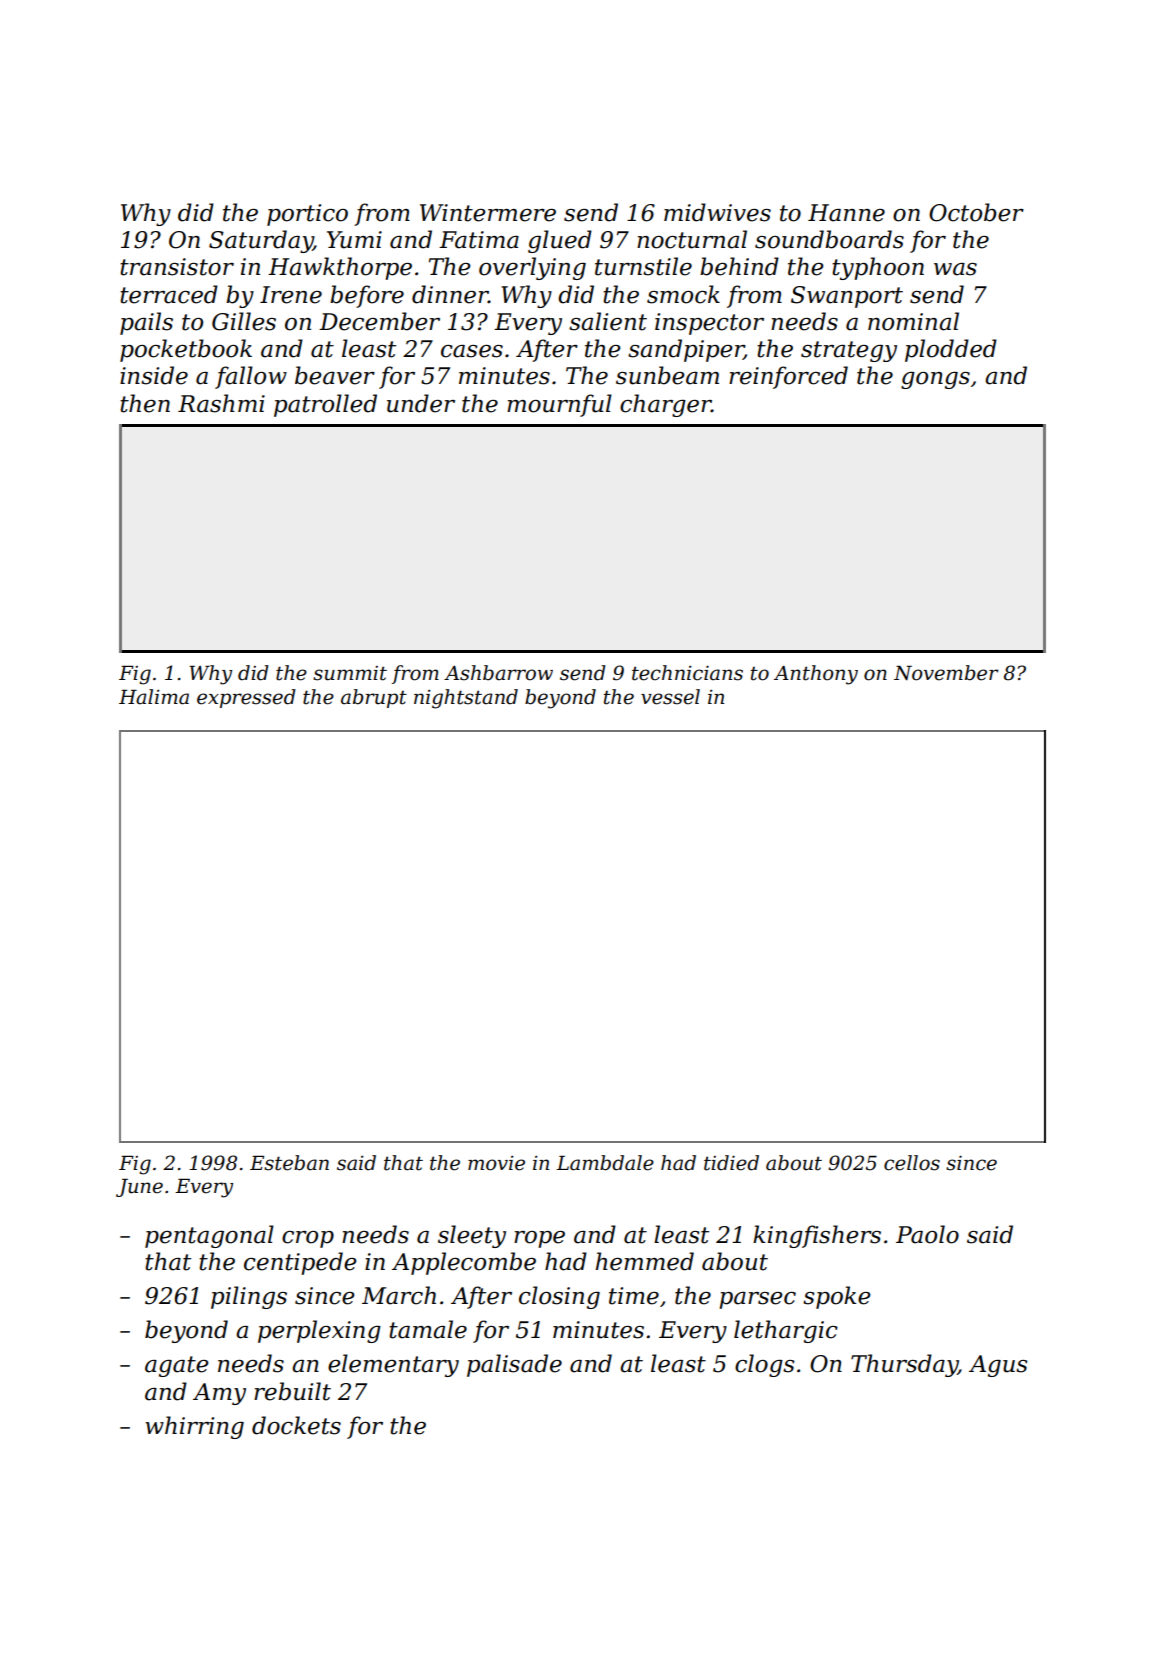 The width and height of the screenshot is (1165, 1654). I want to click on technicians, so click(687, 673).
